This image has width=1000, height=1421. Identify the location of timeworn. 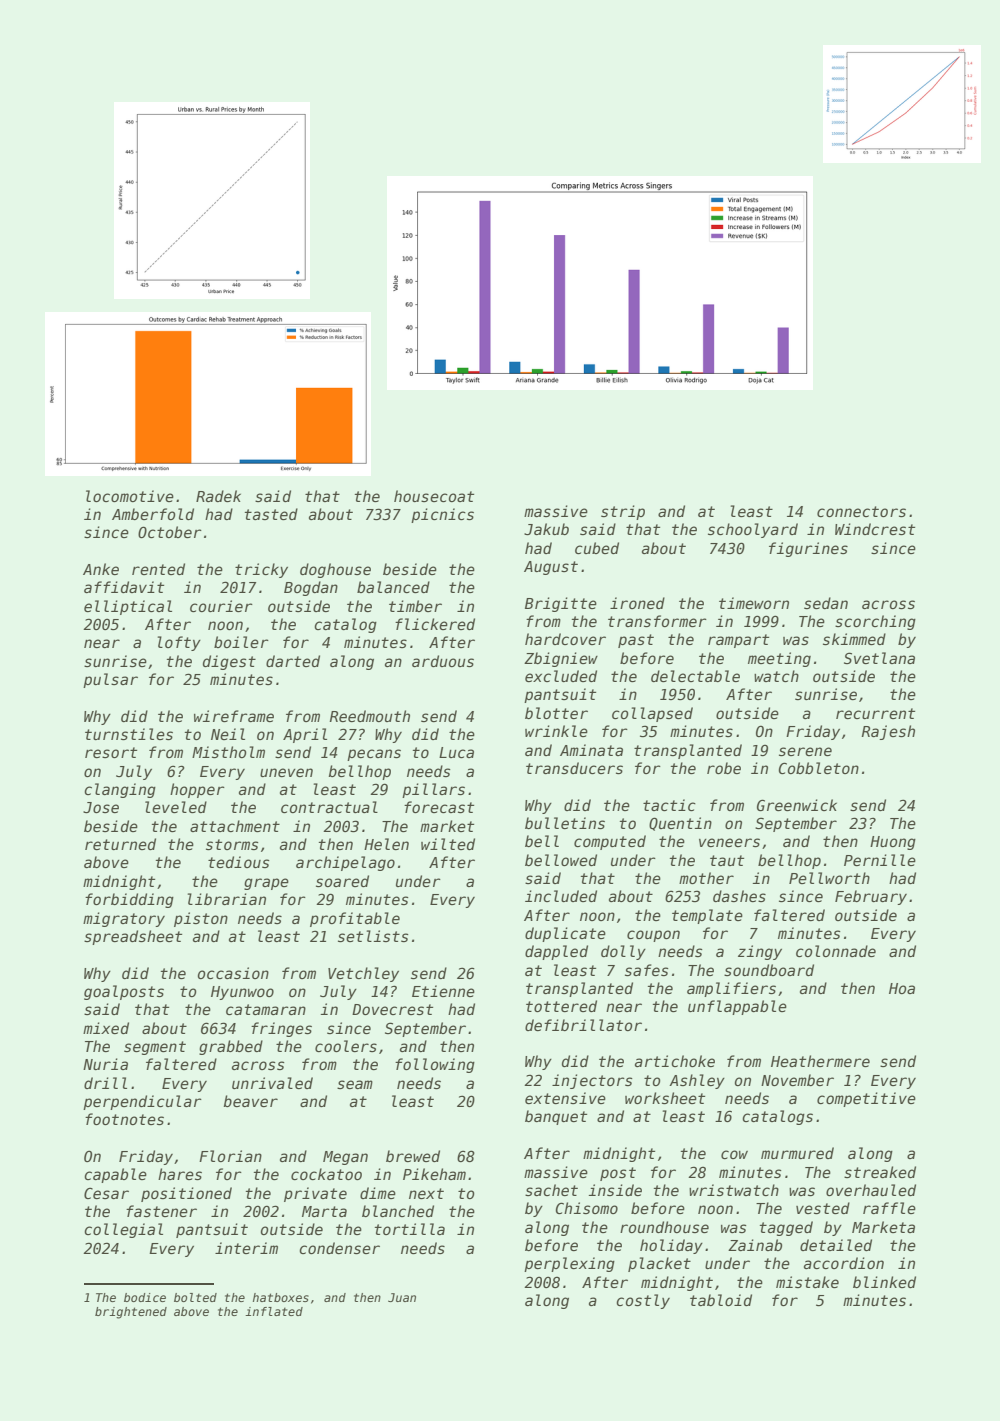
(754, 603).
